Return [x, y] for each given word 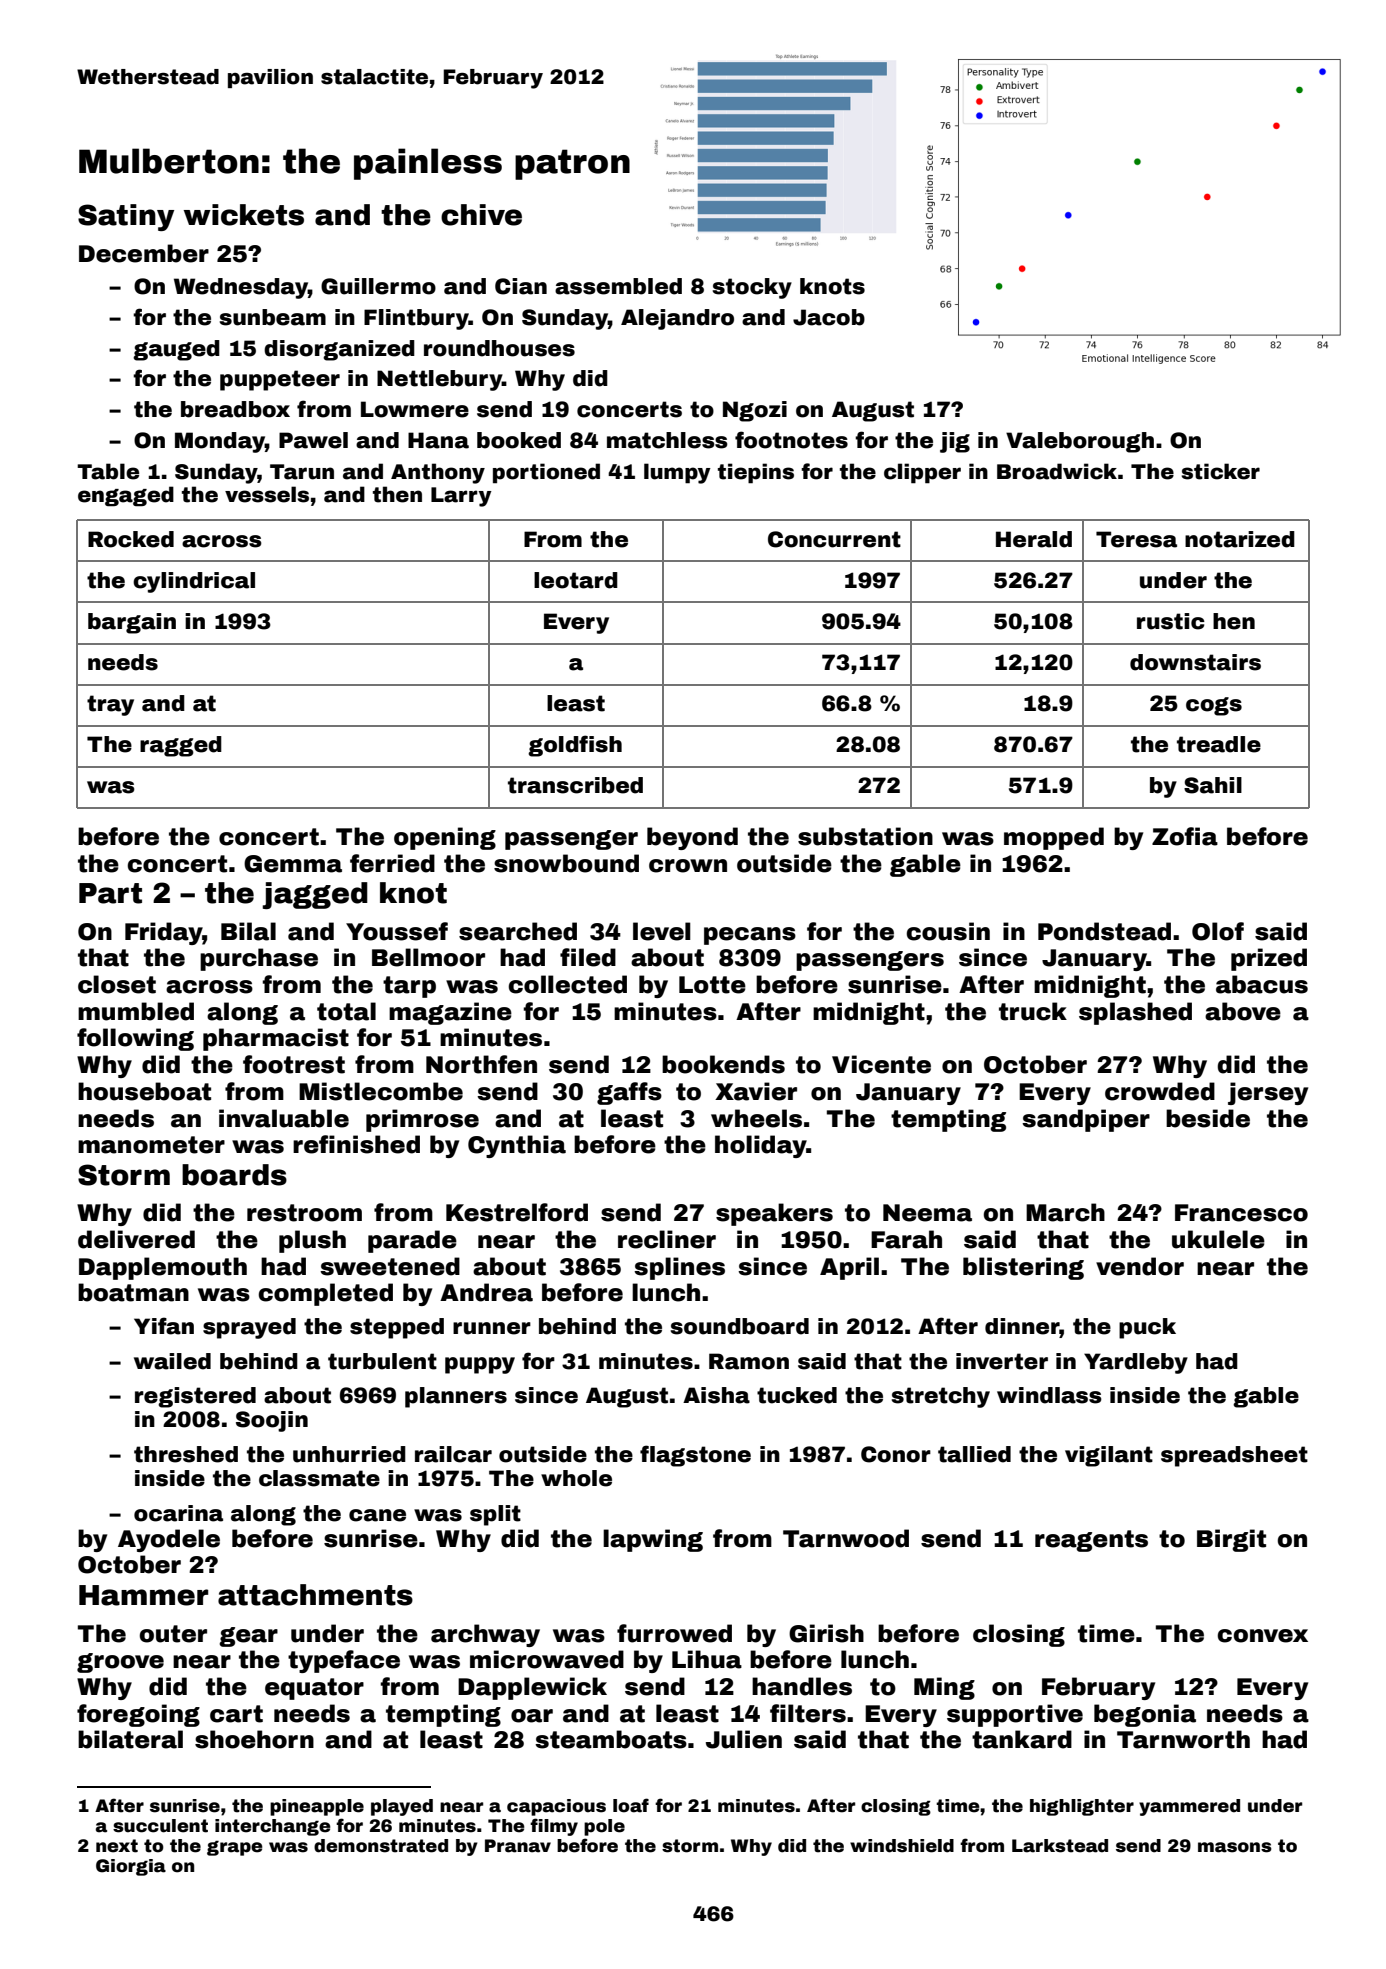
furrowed [674, 1633]
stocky [752, 288]
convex [1263, 1636]
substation [865, 836]
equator [314, 1689]
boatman [133, 1292]
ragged [181, 746]
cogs [1214, 706]
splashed [1135, 1013]
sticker [1220, 471]
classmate [319, 1478]
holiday [761, 1146]
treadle [1219, 744]
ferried [392, 863]
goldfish [575, 746]
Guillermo [378, 286]
